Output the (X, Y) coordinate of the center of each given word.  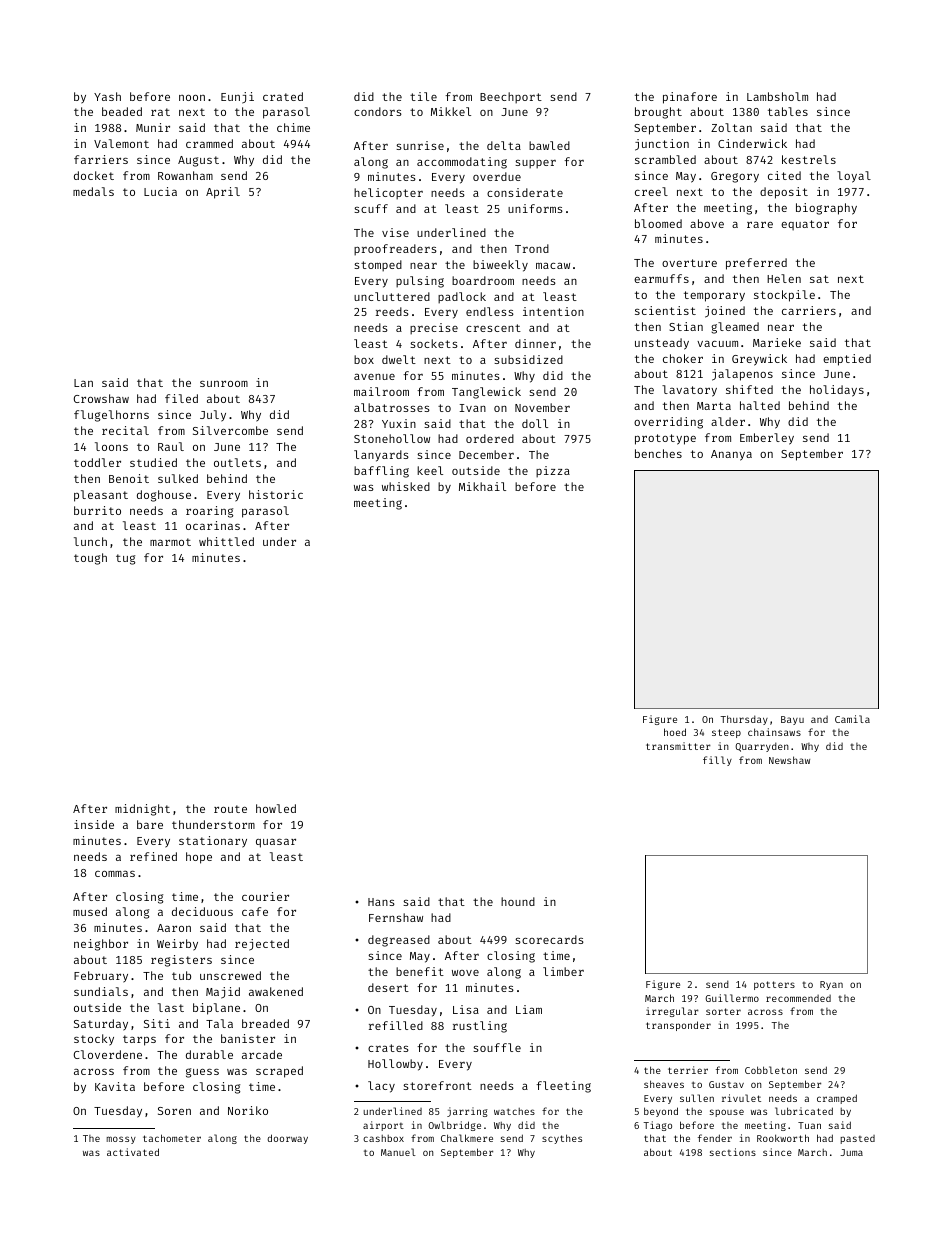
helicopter (388, 194)
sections (733, 1152)
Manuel (398, 1152)
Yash (107, 96)
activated (133, 1152)
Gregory (735, 177)
